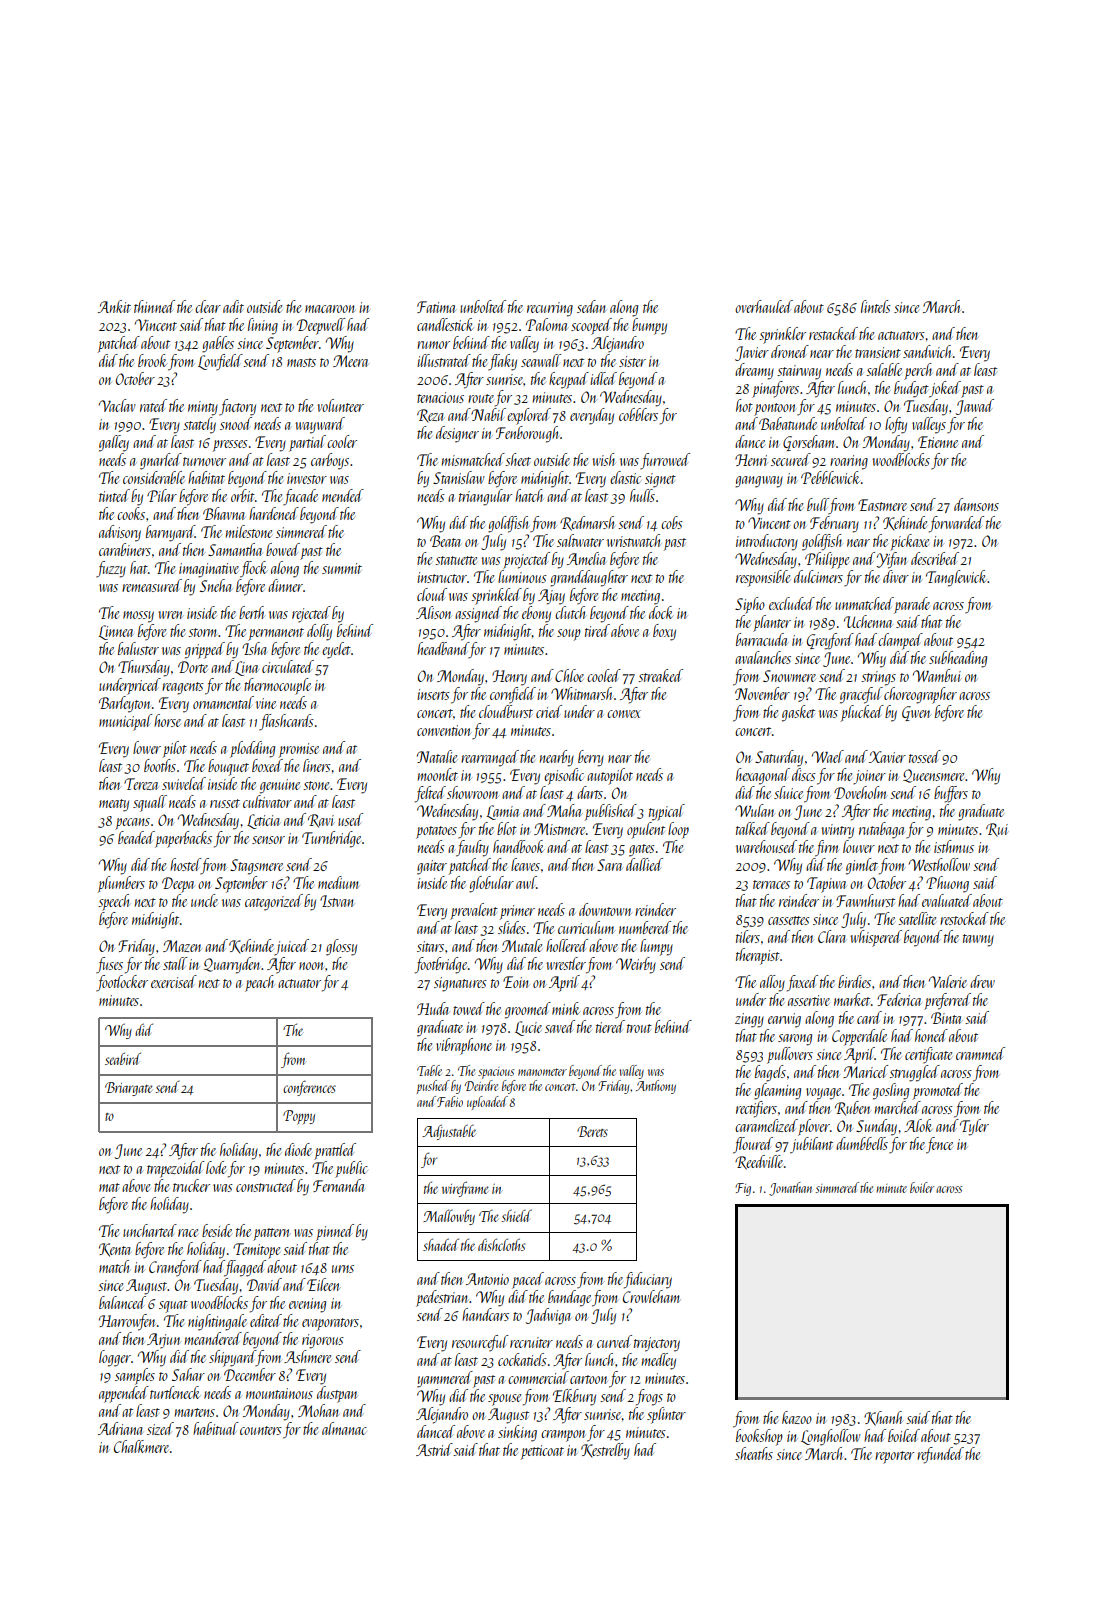 Image resolution: width=1108 pixels, height=1604 pixels. I want to click on keypad, so click(569, 380).
